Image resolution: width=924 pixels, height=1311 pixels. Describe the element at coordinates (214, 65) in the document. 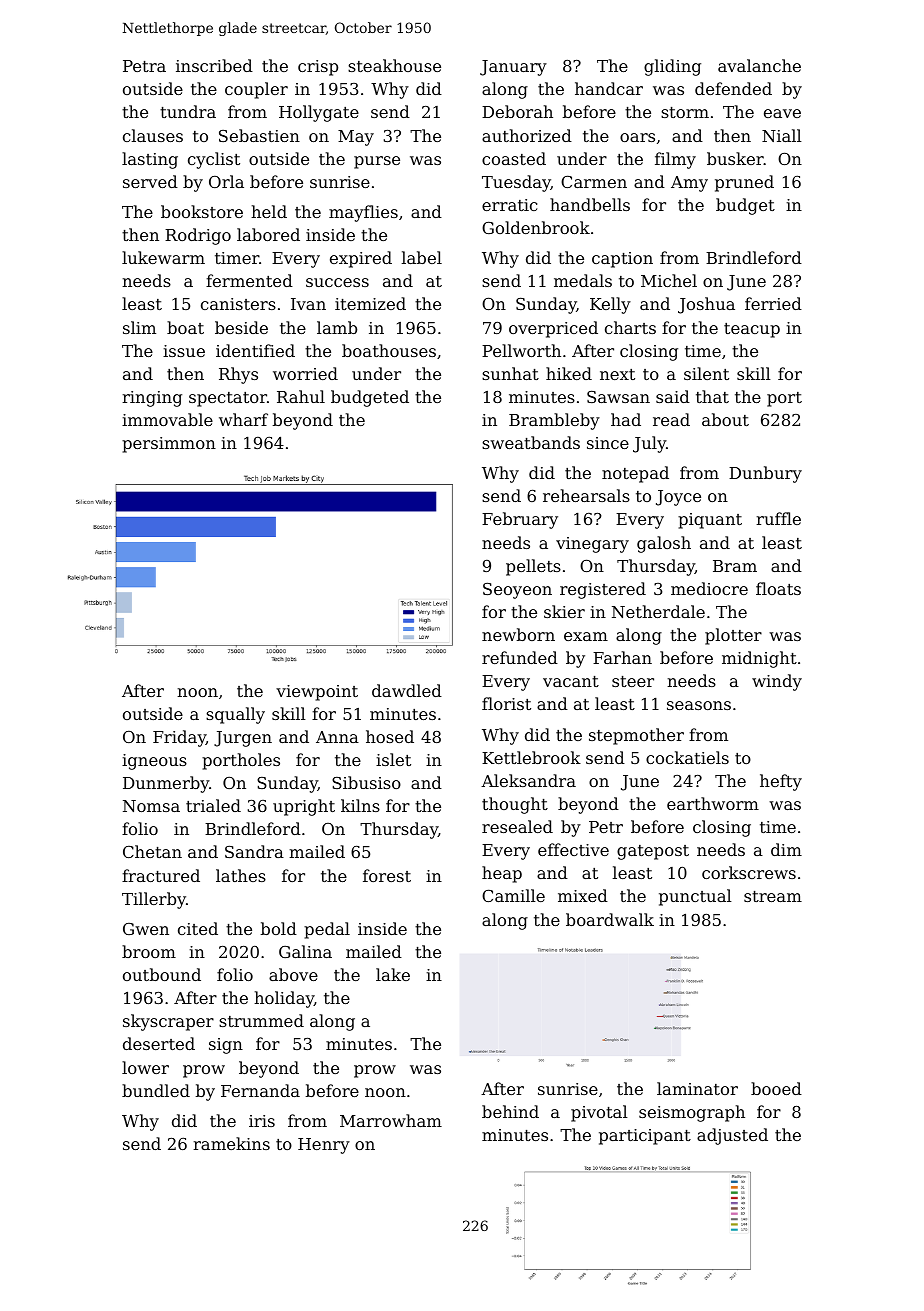

I see `inscribed` at that location.
